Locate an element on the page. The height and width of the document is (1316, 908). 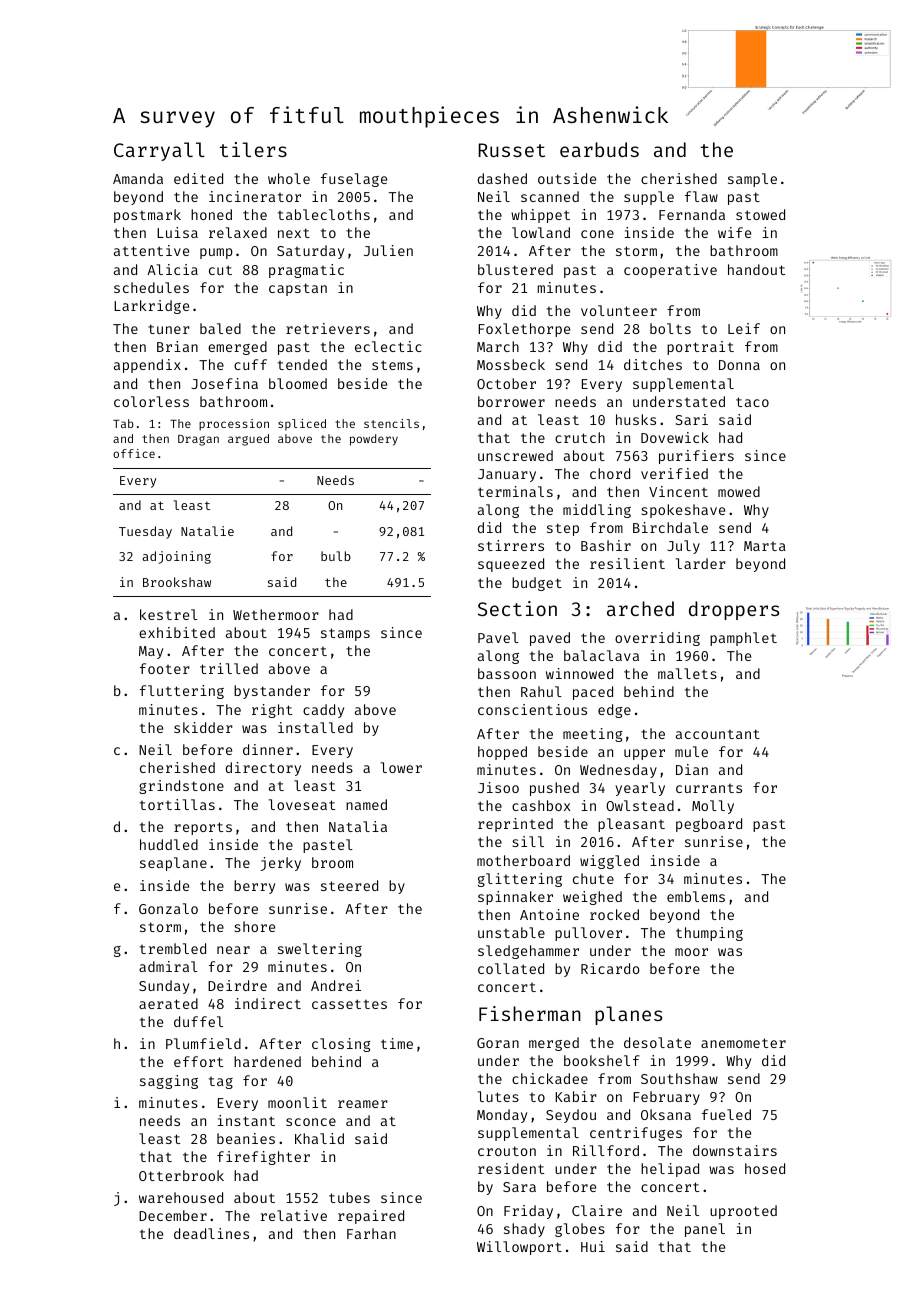
stems is located at coordinates (392, 365).
